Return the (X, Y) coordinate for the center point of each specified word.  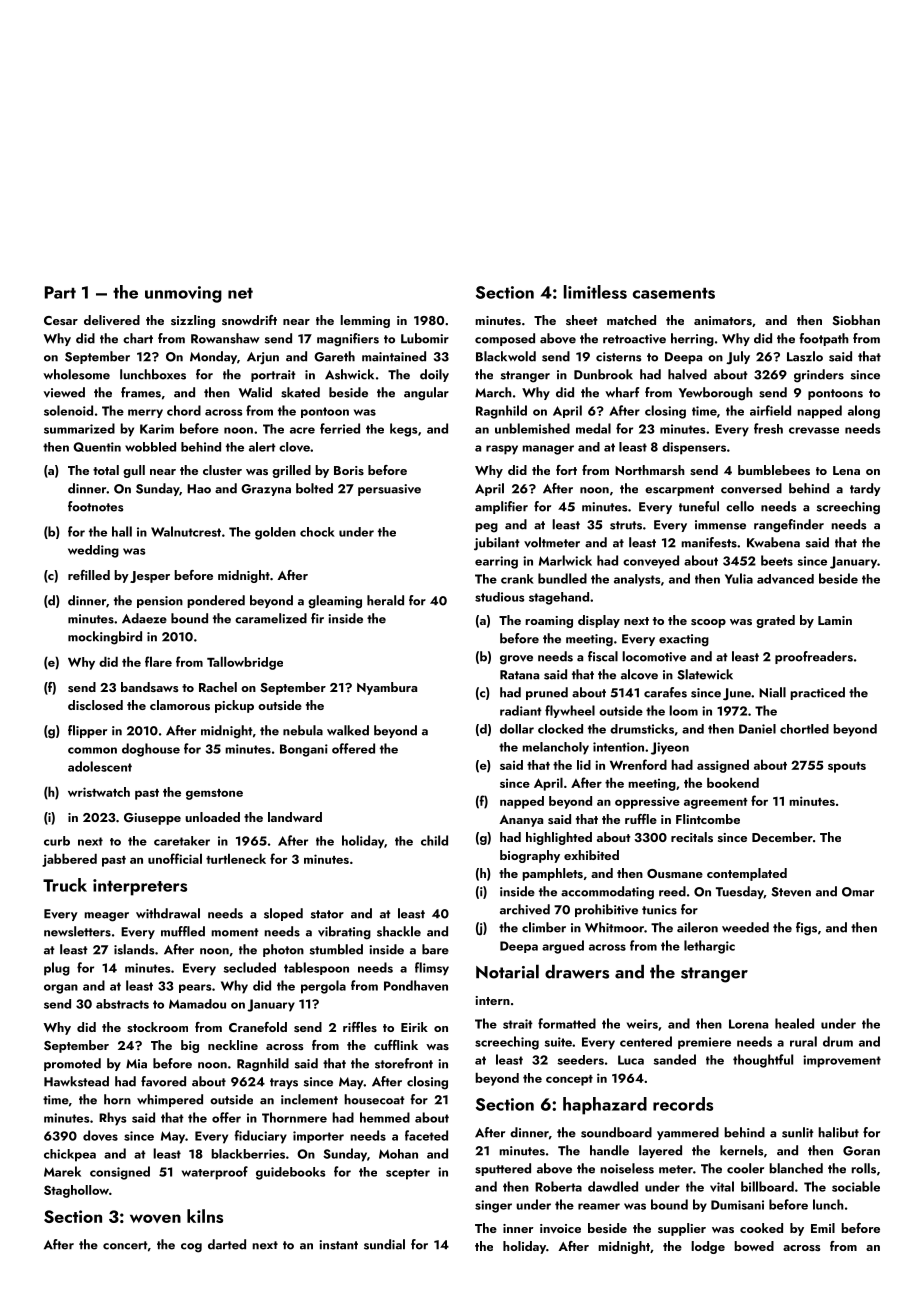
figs (806, 929)
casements (674, 293)
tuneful (699, 506)
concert (125, 1245)
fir (317, 618)
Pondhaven (416, 985)
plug (57, 969)
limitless (595, 292)
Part (60, 292)
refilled (89, 575)
